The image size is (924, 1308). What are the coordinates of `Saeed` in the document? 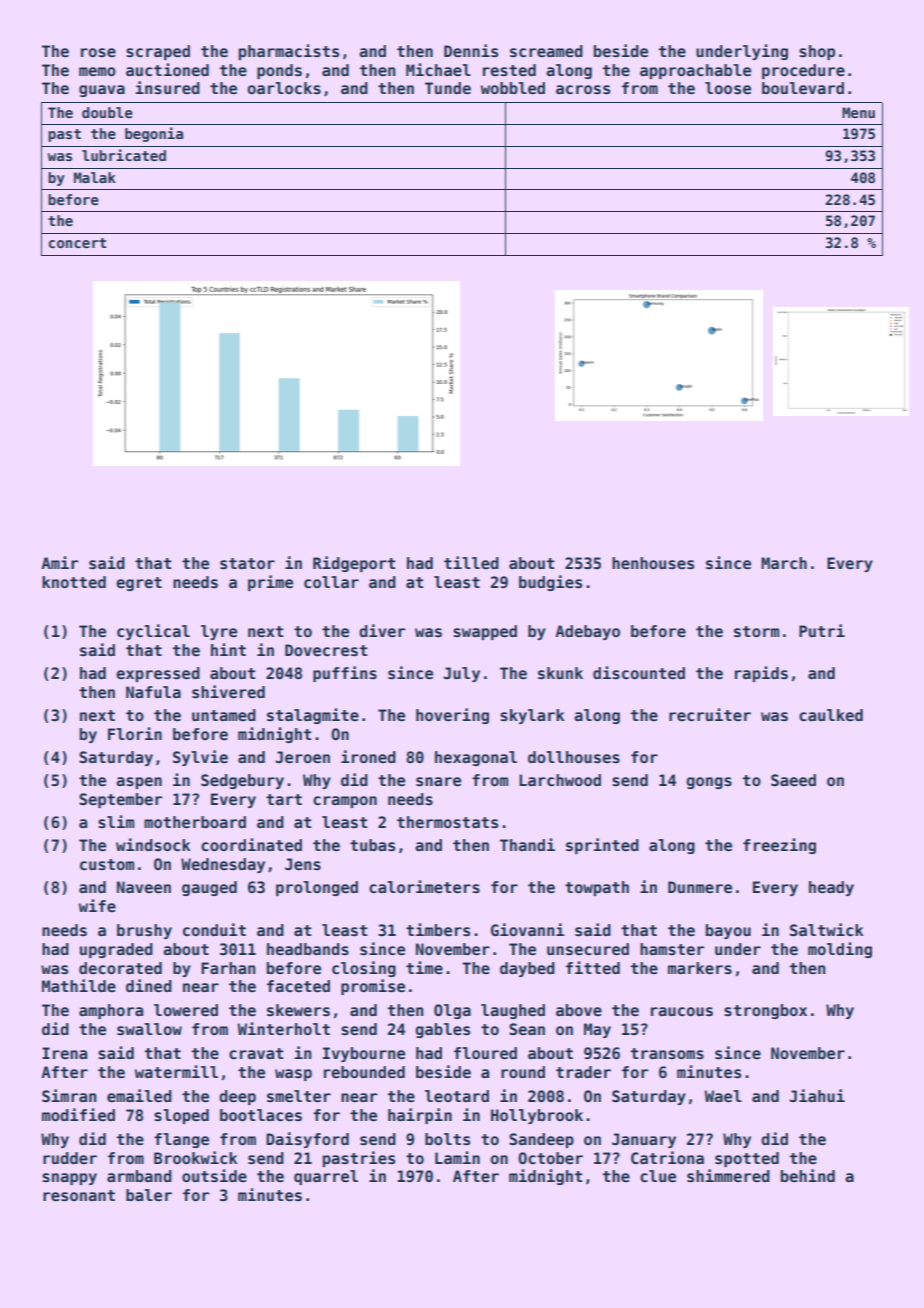 It's located at (793, 780).
